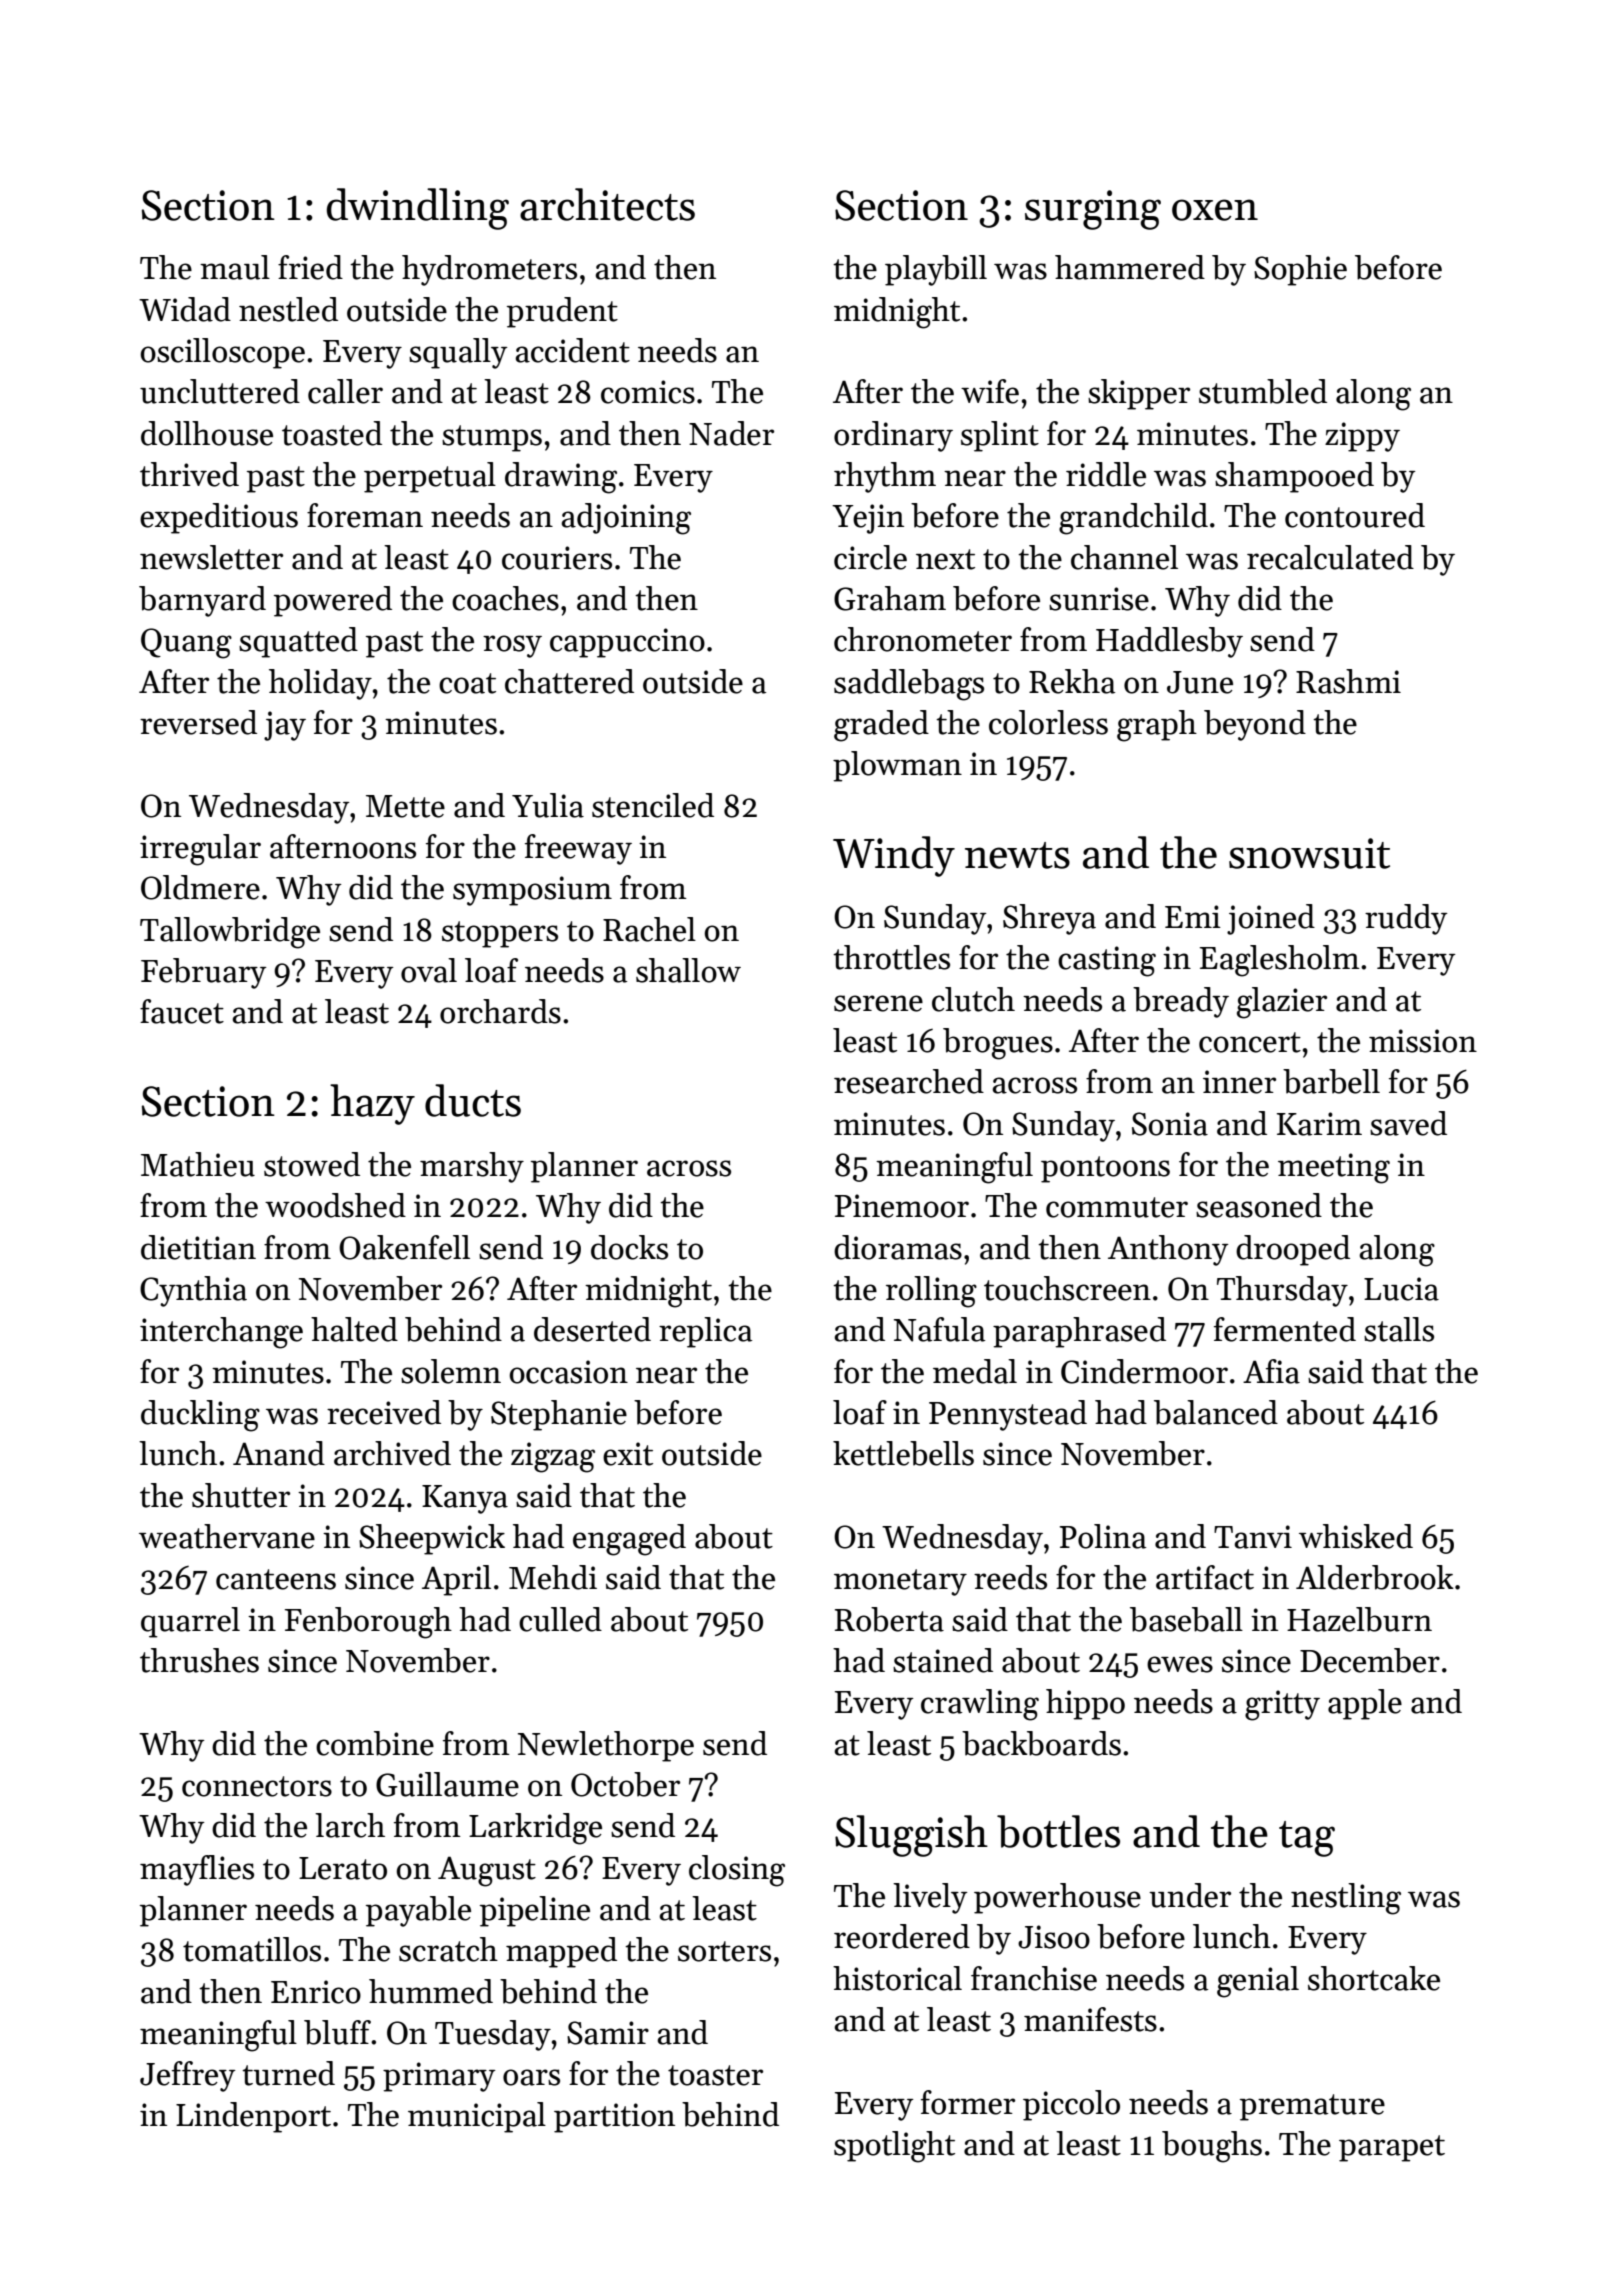  I want to click on hydrometers, so click(489, 270).
